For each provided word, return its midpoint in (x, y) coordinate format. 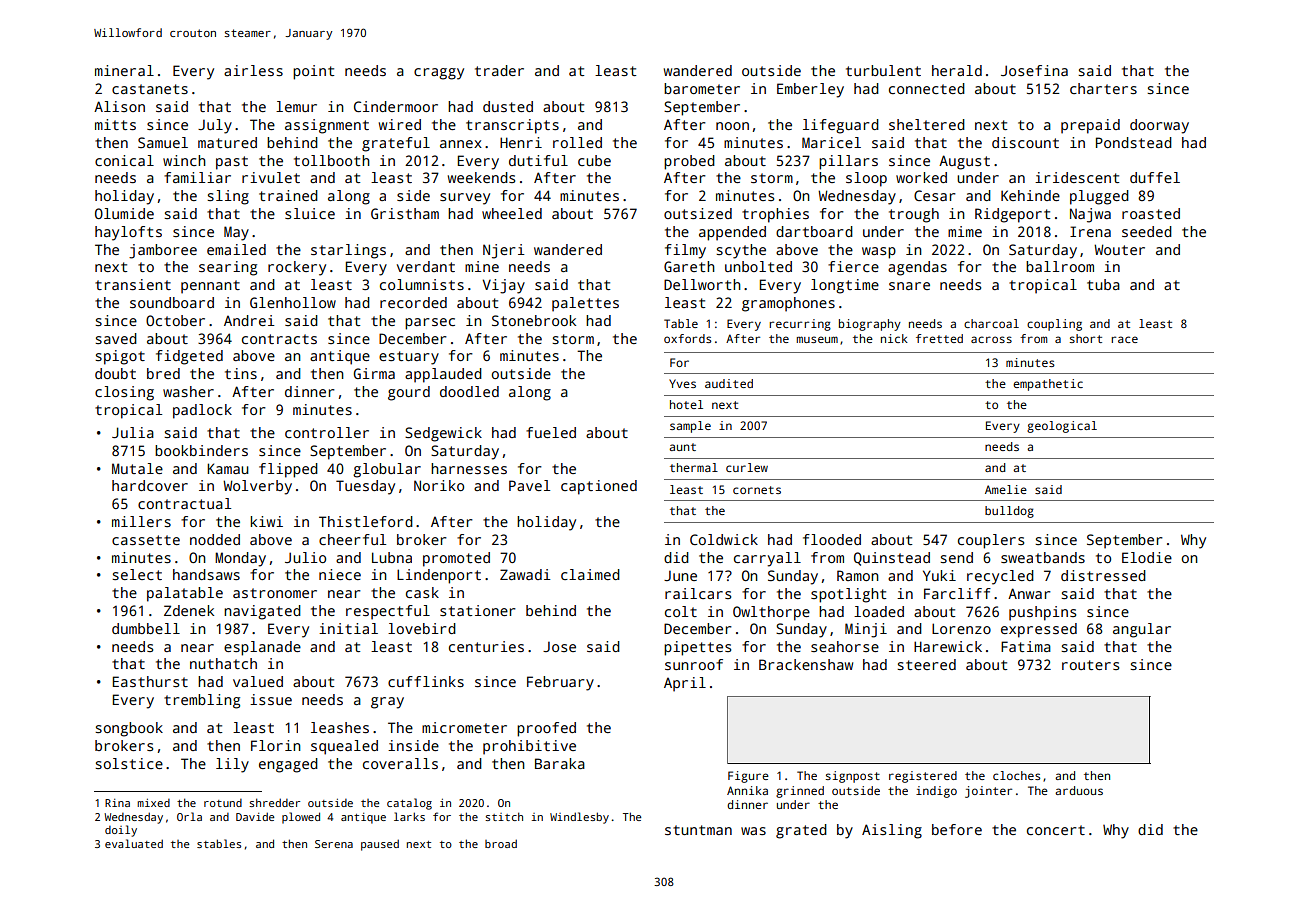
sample (690, 427)
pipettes (697, 648)
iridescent (1077, 177)
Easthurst (150, 681)
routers (1090, 665)
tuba (1103, 284)
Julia (133, 432)
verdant (426, 266)
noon (732, 126)
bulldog (1009, 512)
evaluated (134, 843)
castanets (150, 89)
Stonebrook (534, 320)
